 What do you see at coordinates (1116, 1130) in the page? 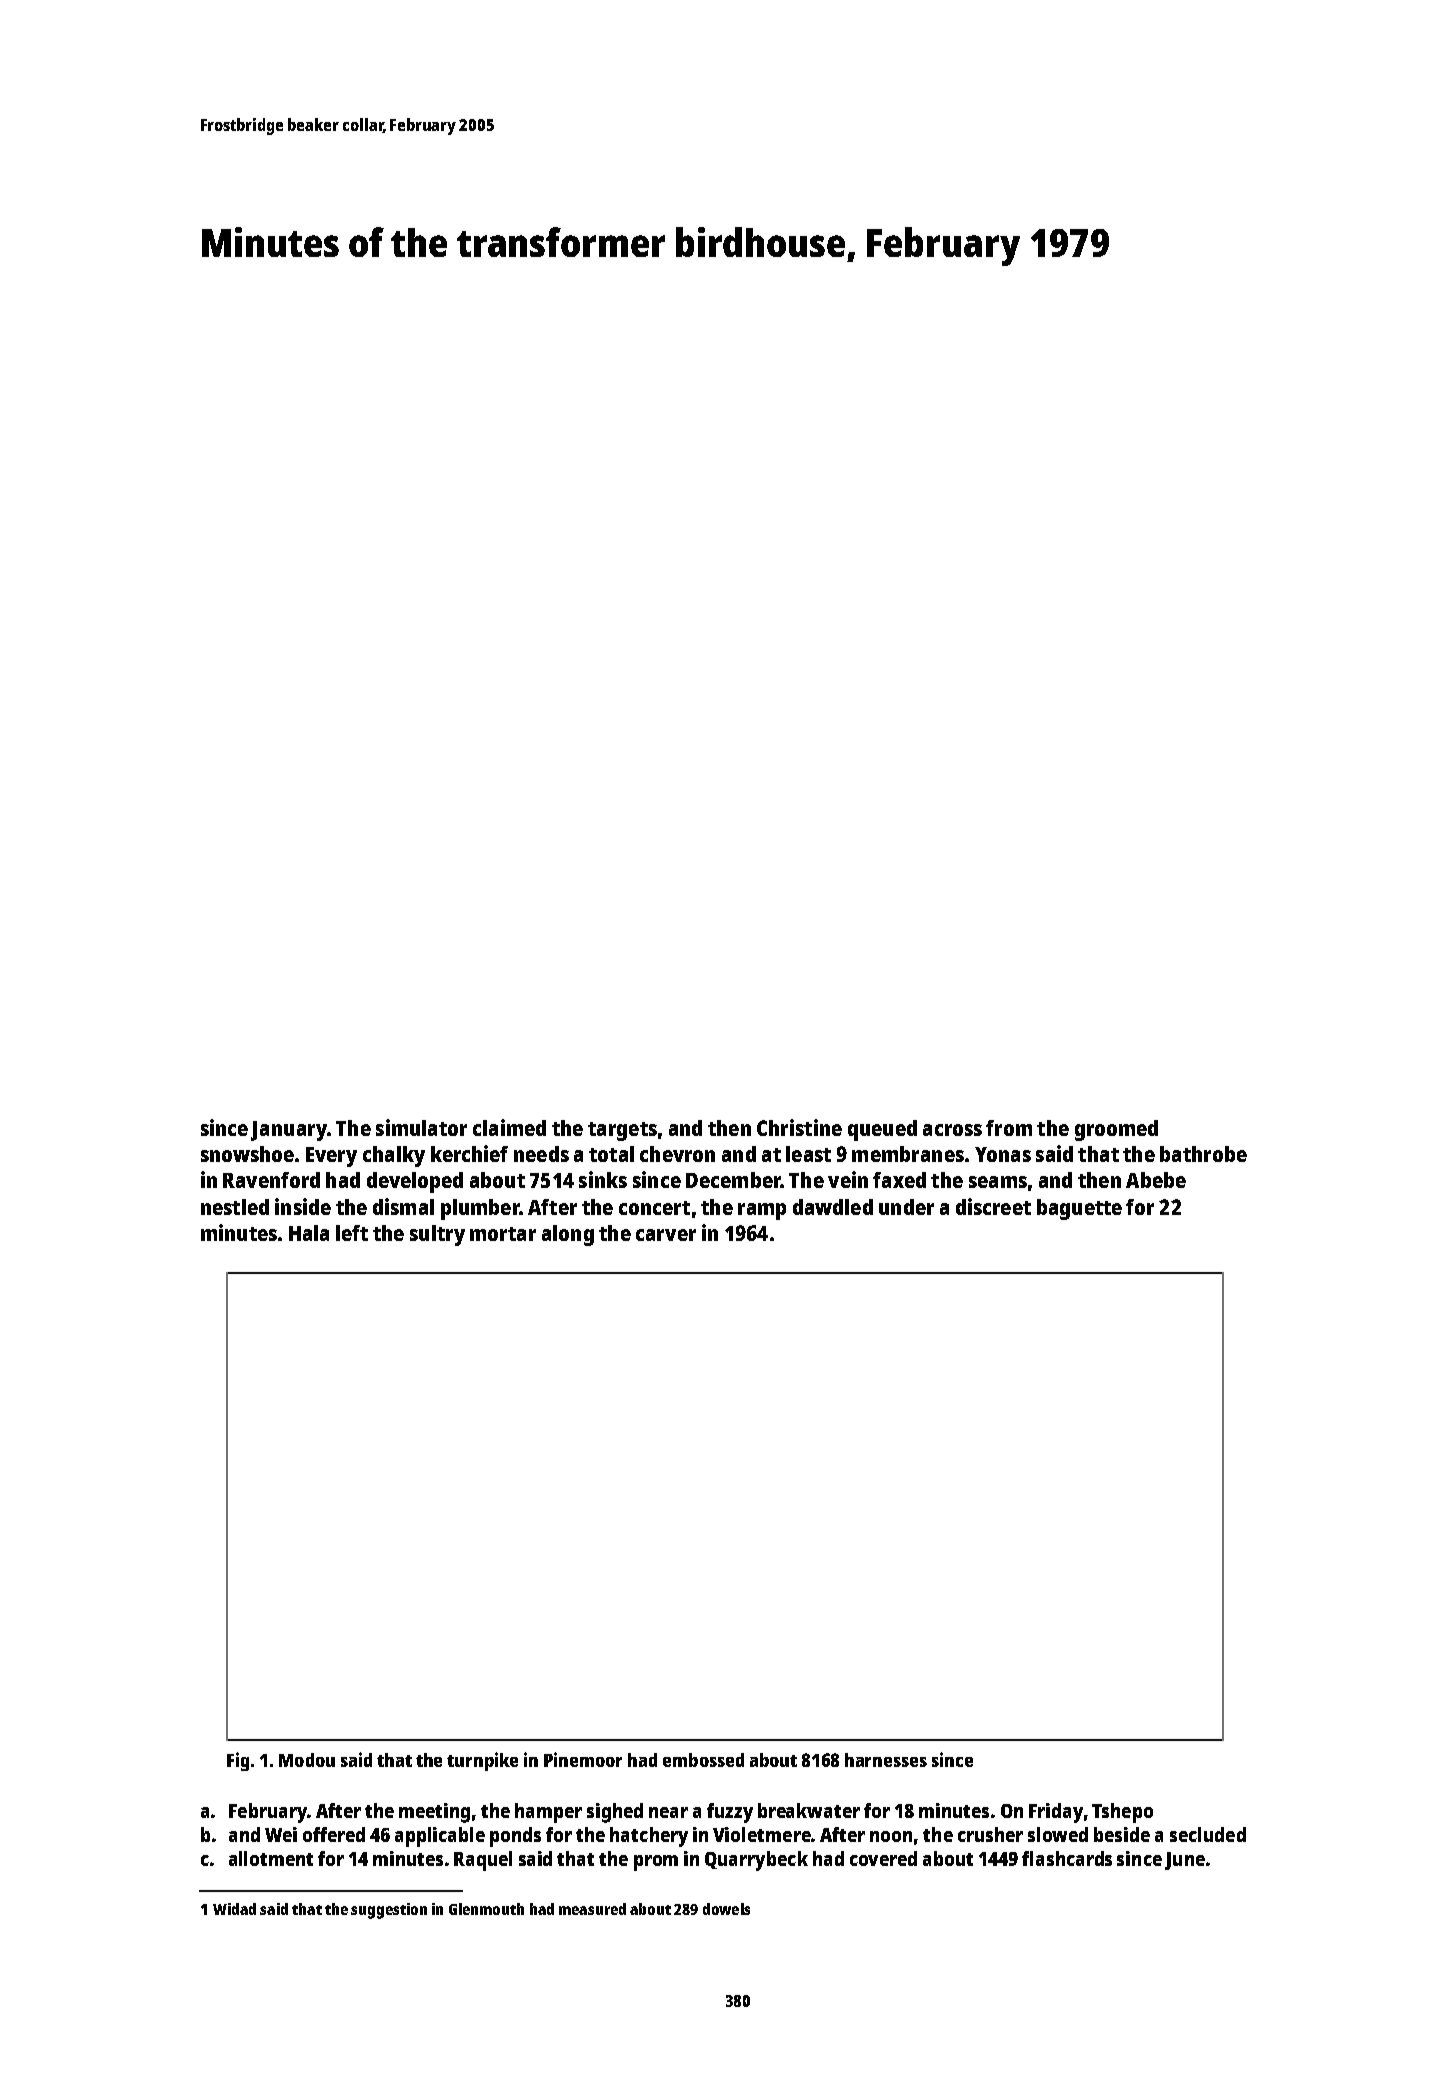
I see `groomed` at bounding box center [1116, 1130].
